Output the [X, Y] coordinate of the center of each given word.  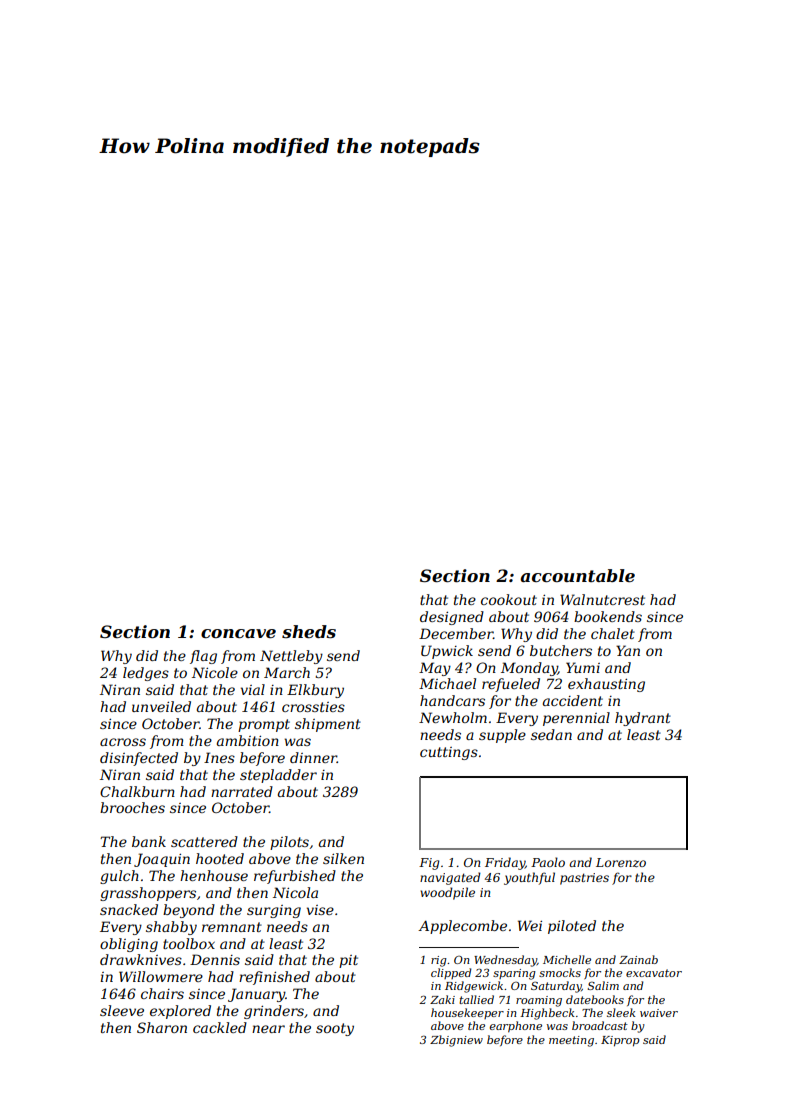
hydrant [643, 719]
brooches [132, 807]
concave [238, 633]
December [456, 633]
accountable [577, 575]
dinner [313, 757]
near [268, 1029]
